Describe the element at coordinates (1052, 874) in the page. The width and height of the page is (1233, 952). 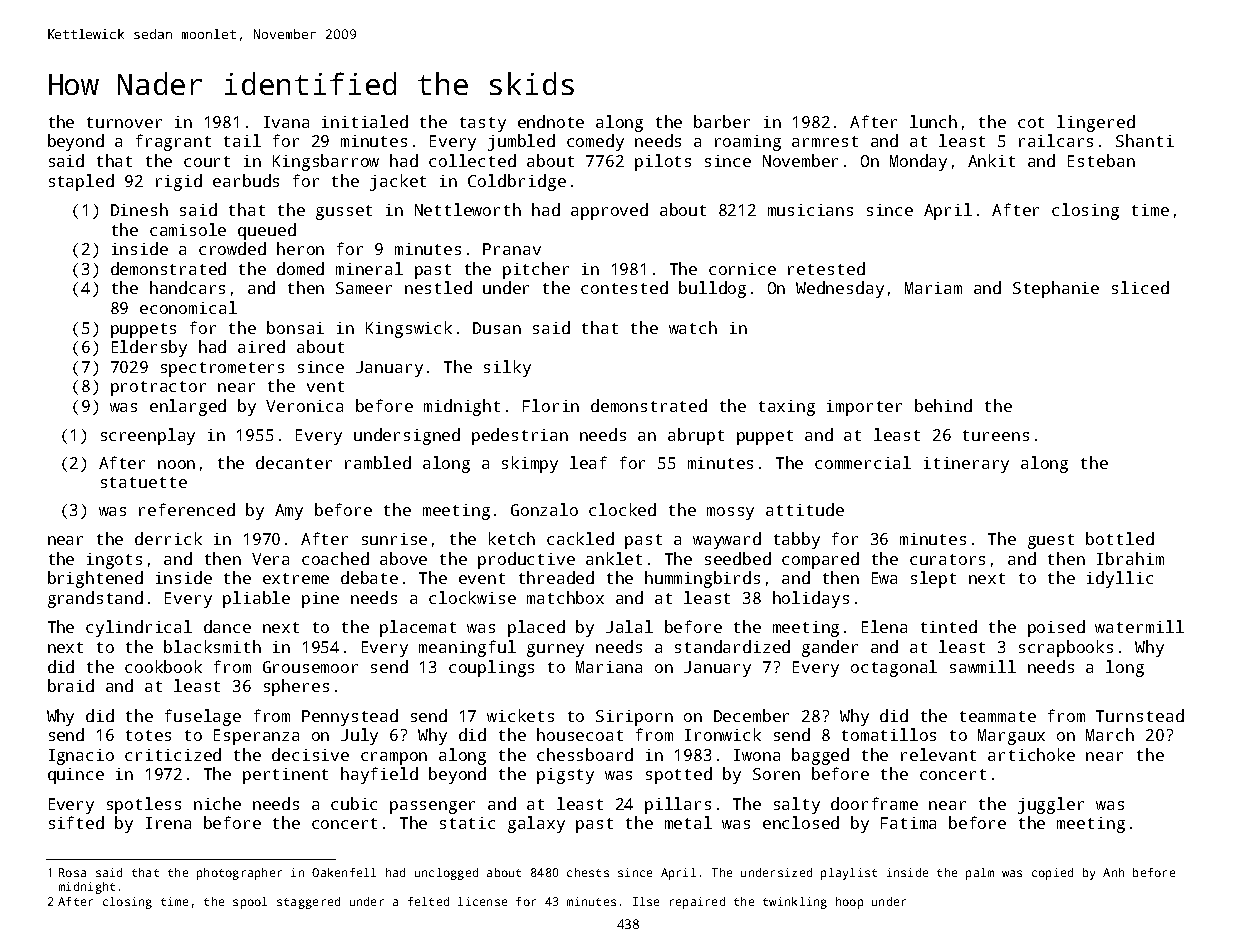
I see `copied` at that location.
